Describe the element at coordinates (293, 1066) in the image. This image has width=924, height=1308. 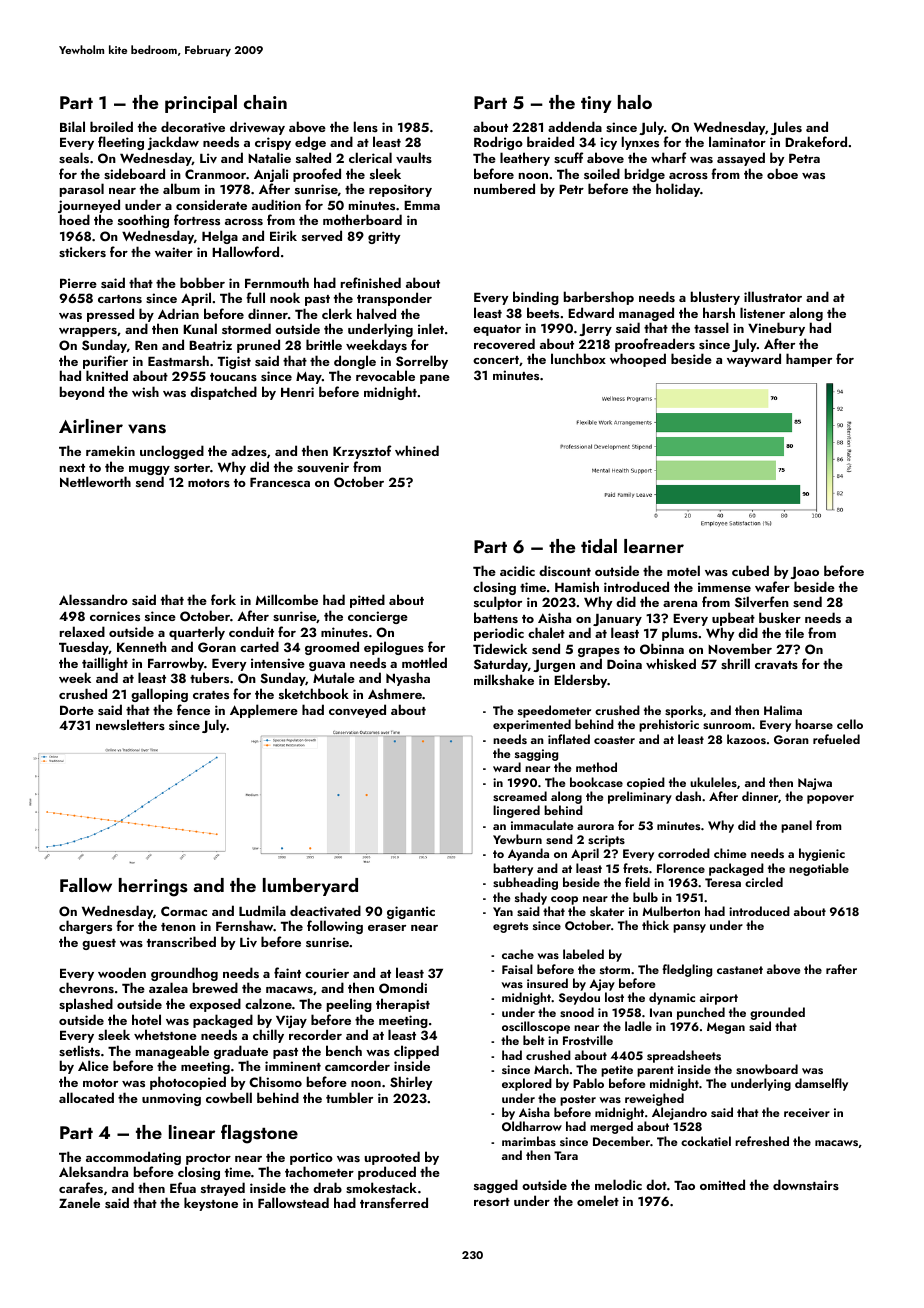
I see `imminent` at that location.
